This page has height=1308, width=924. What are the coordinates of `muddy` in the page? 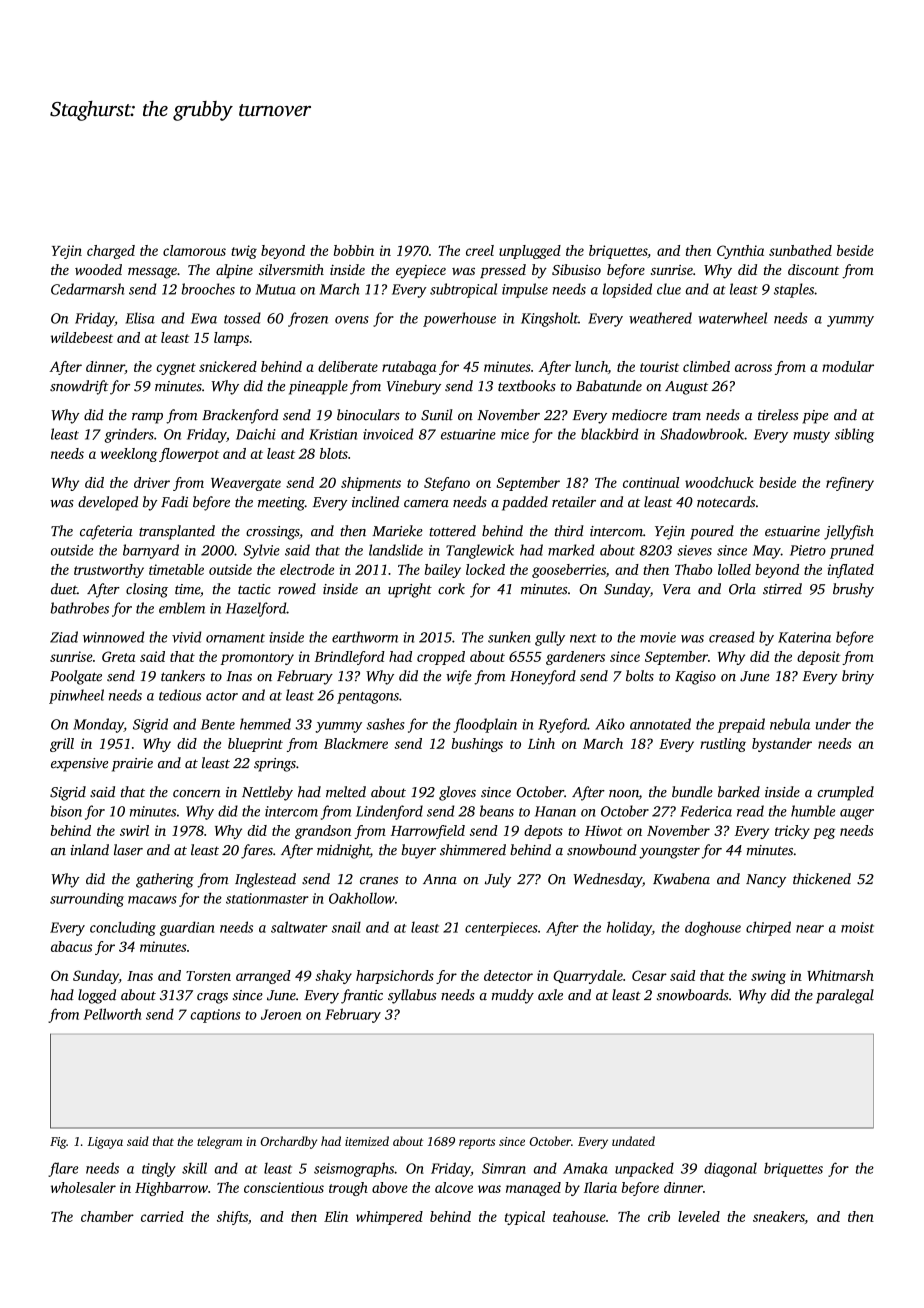 It's located at (513, 996).
